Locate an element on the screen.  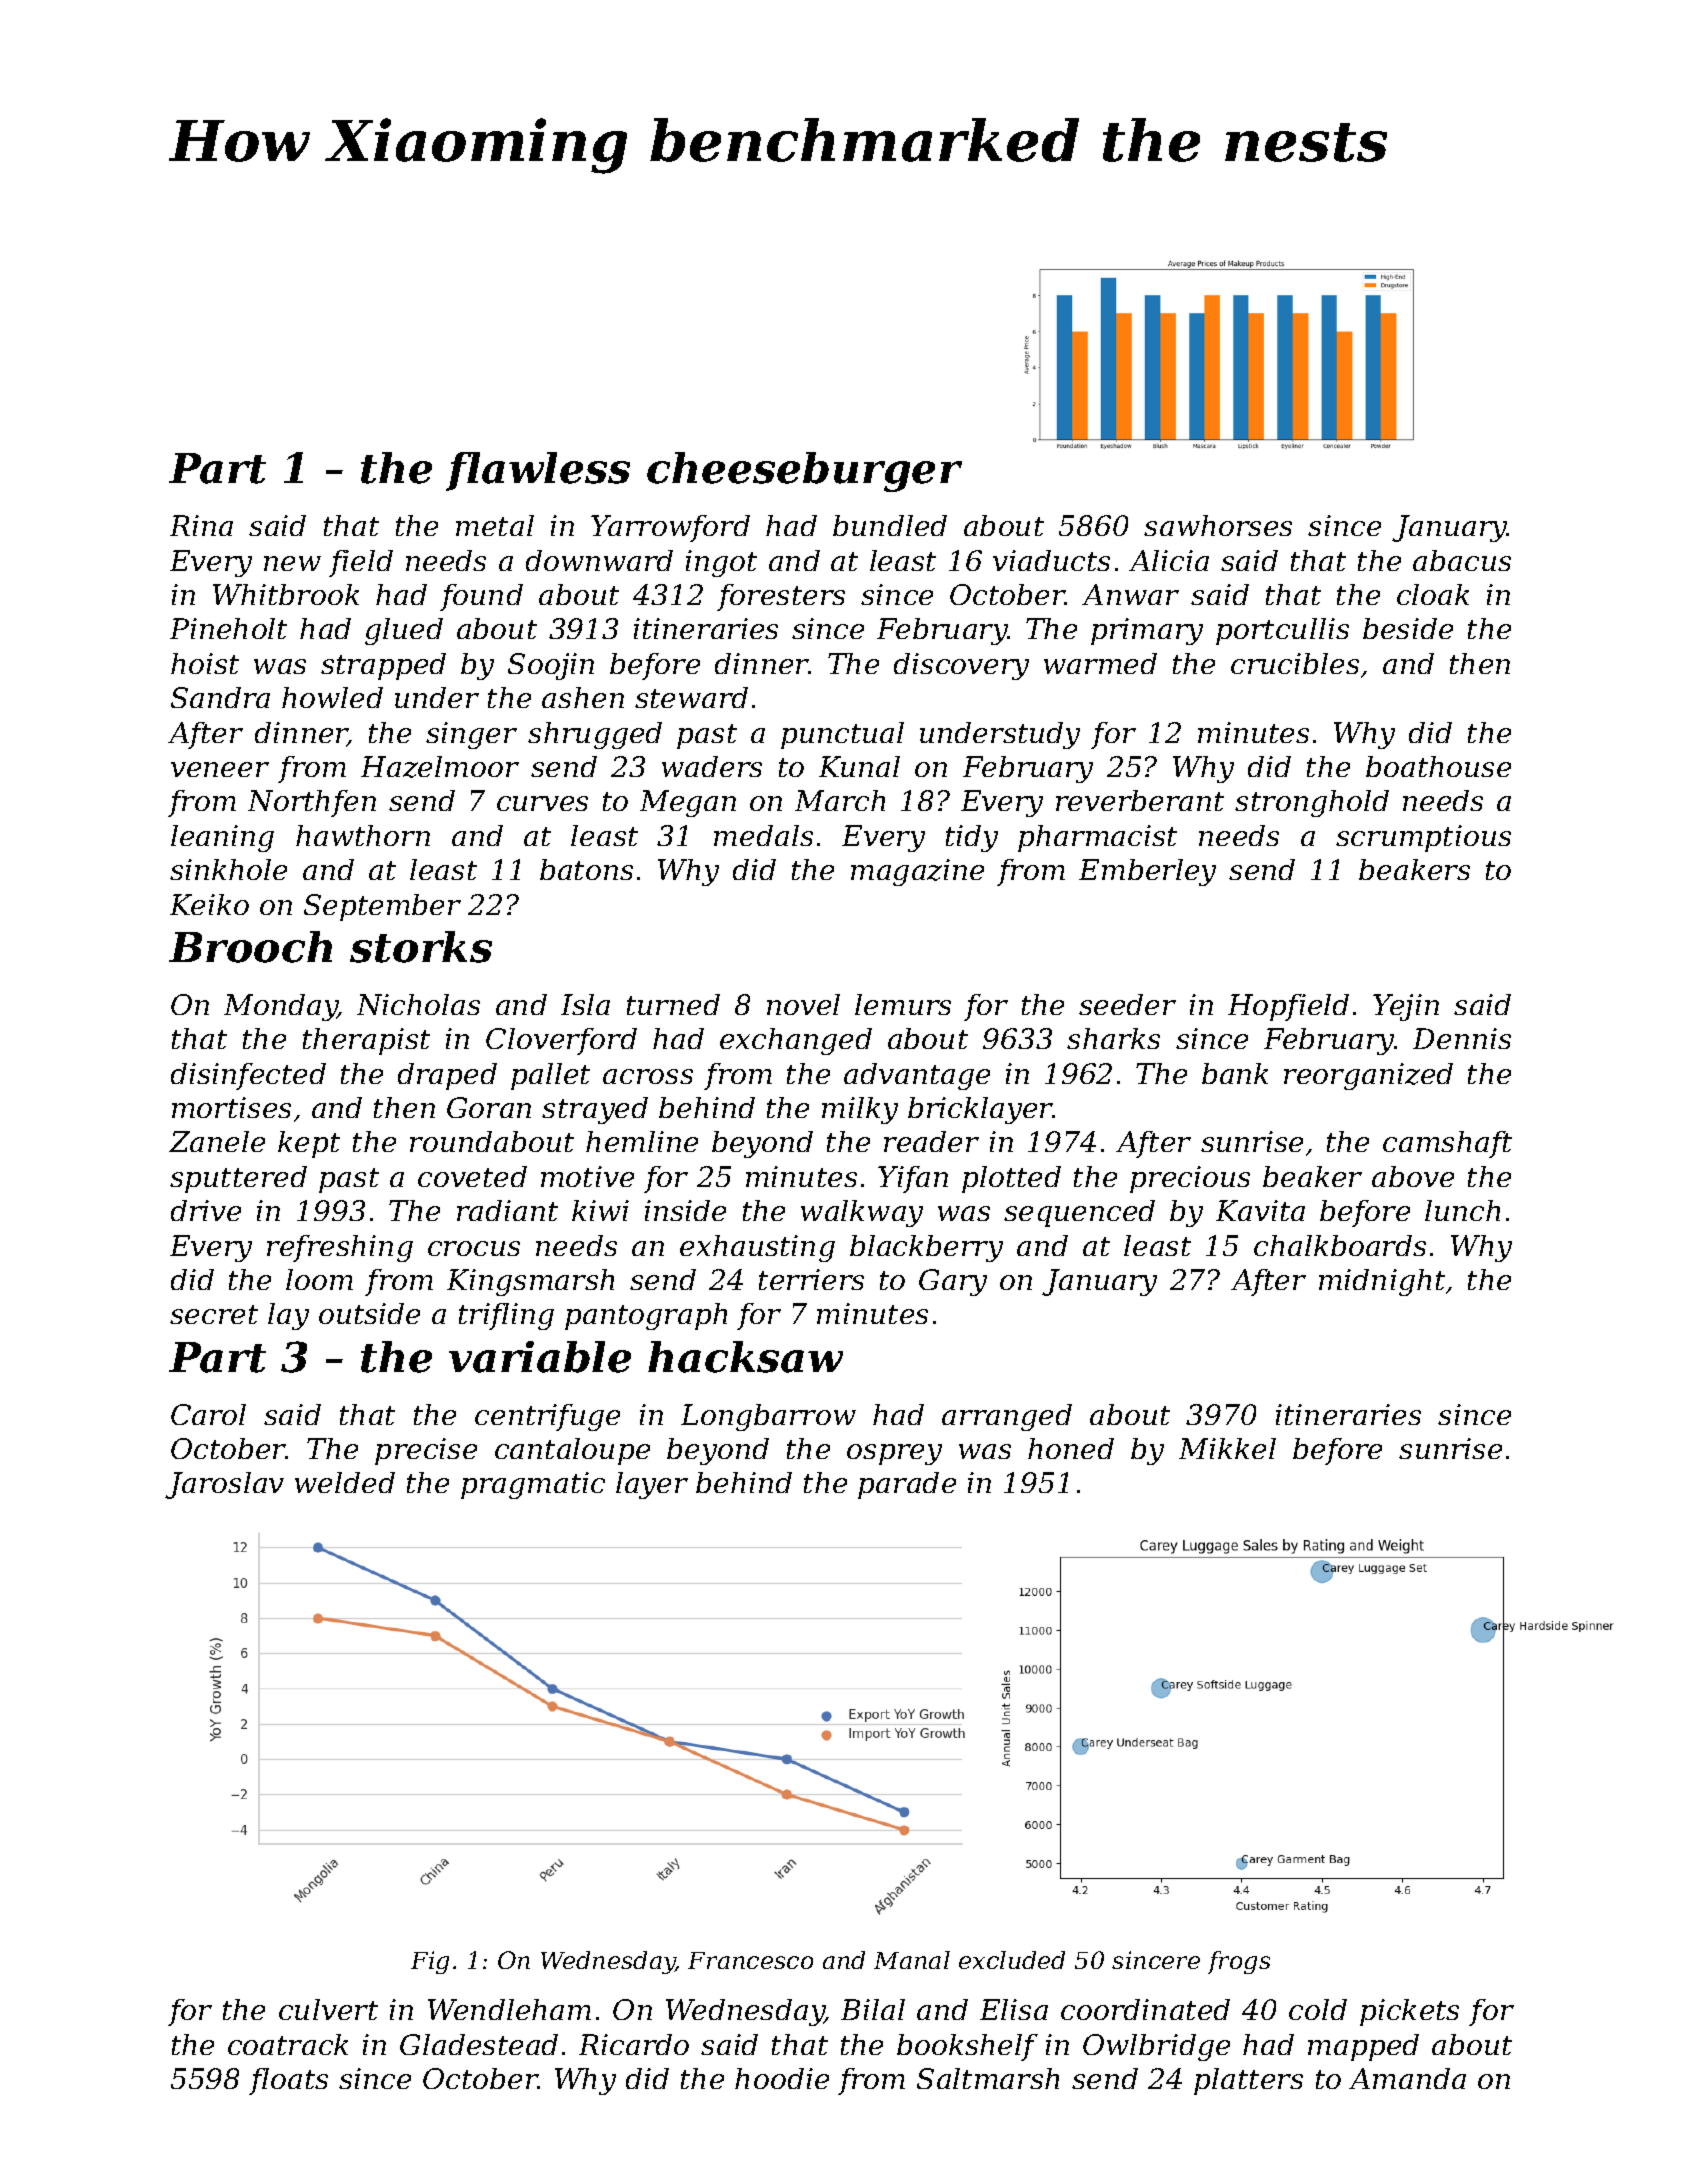
shrugged is located at coordinates (595, 735).
